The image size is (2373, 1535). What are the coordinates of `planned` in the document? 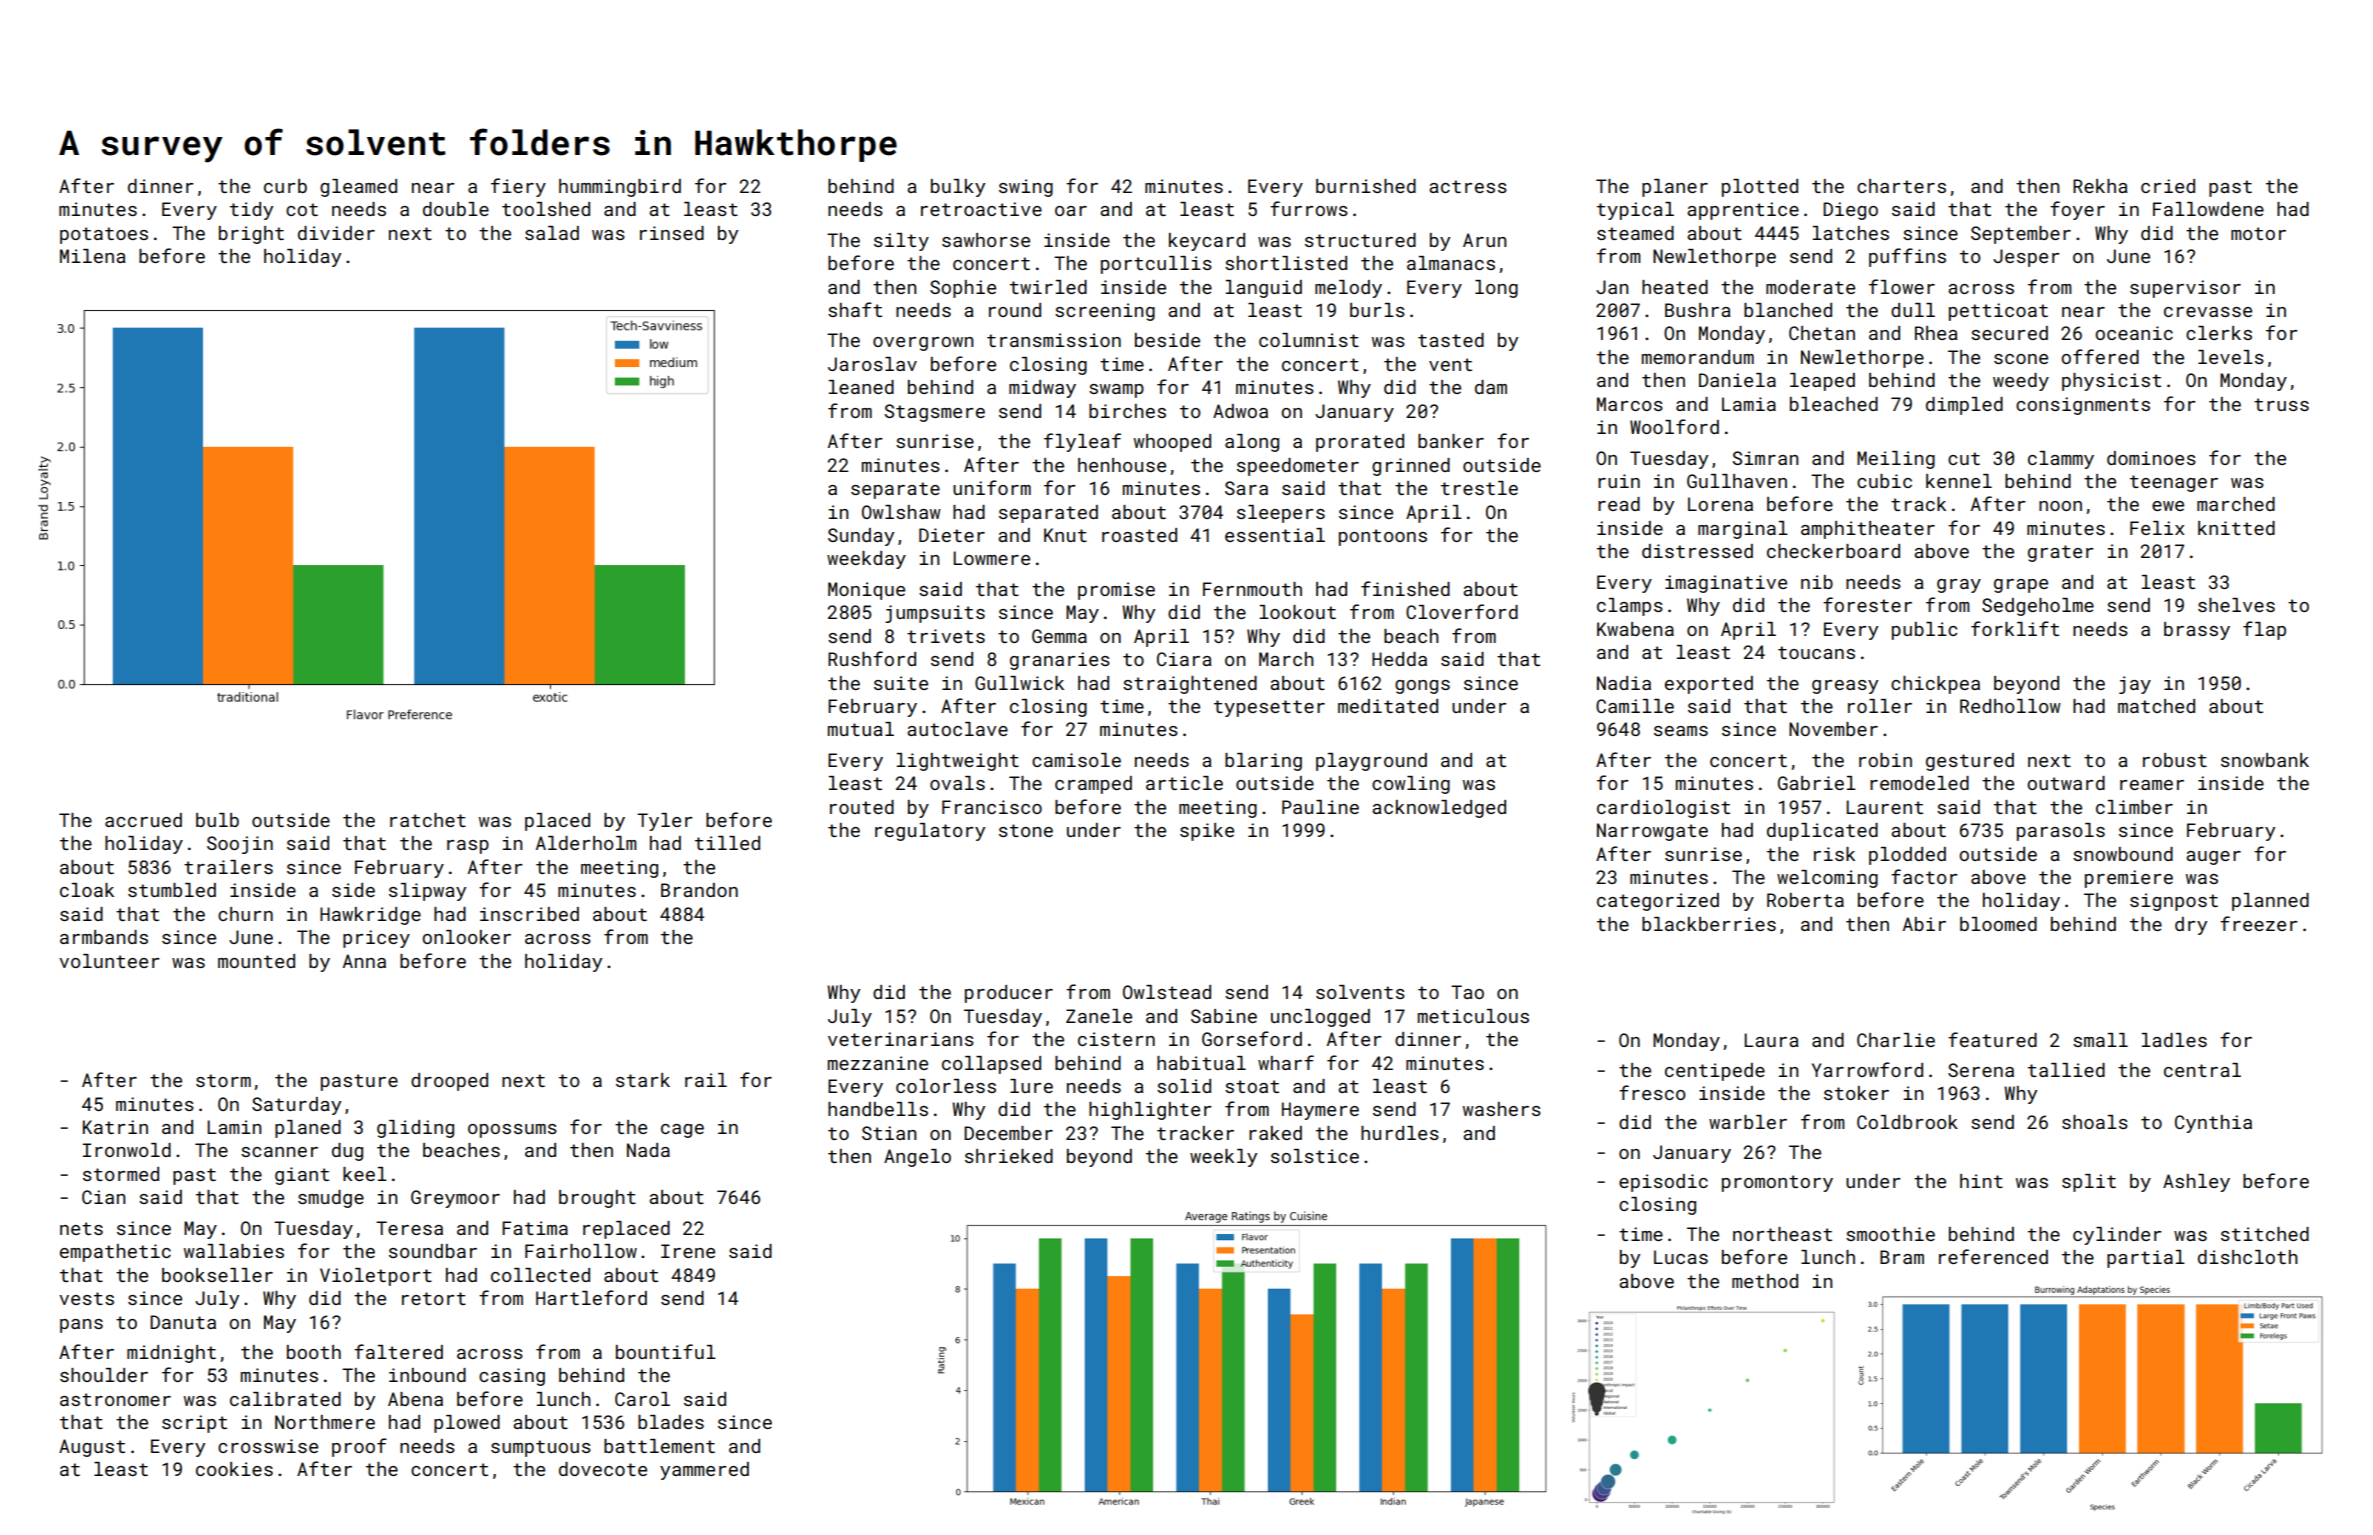 It's located at (2270, 902).
